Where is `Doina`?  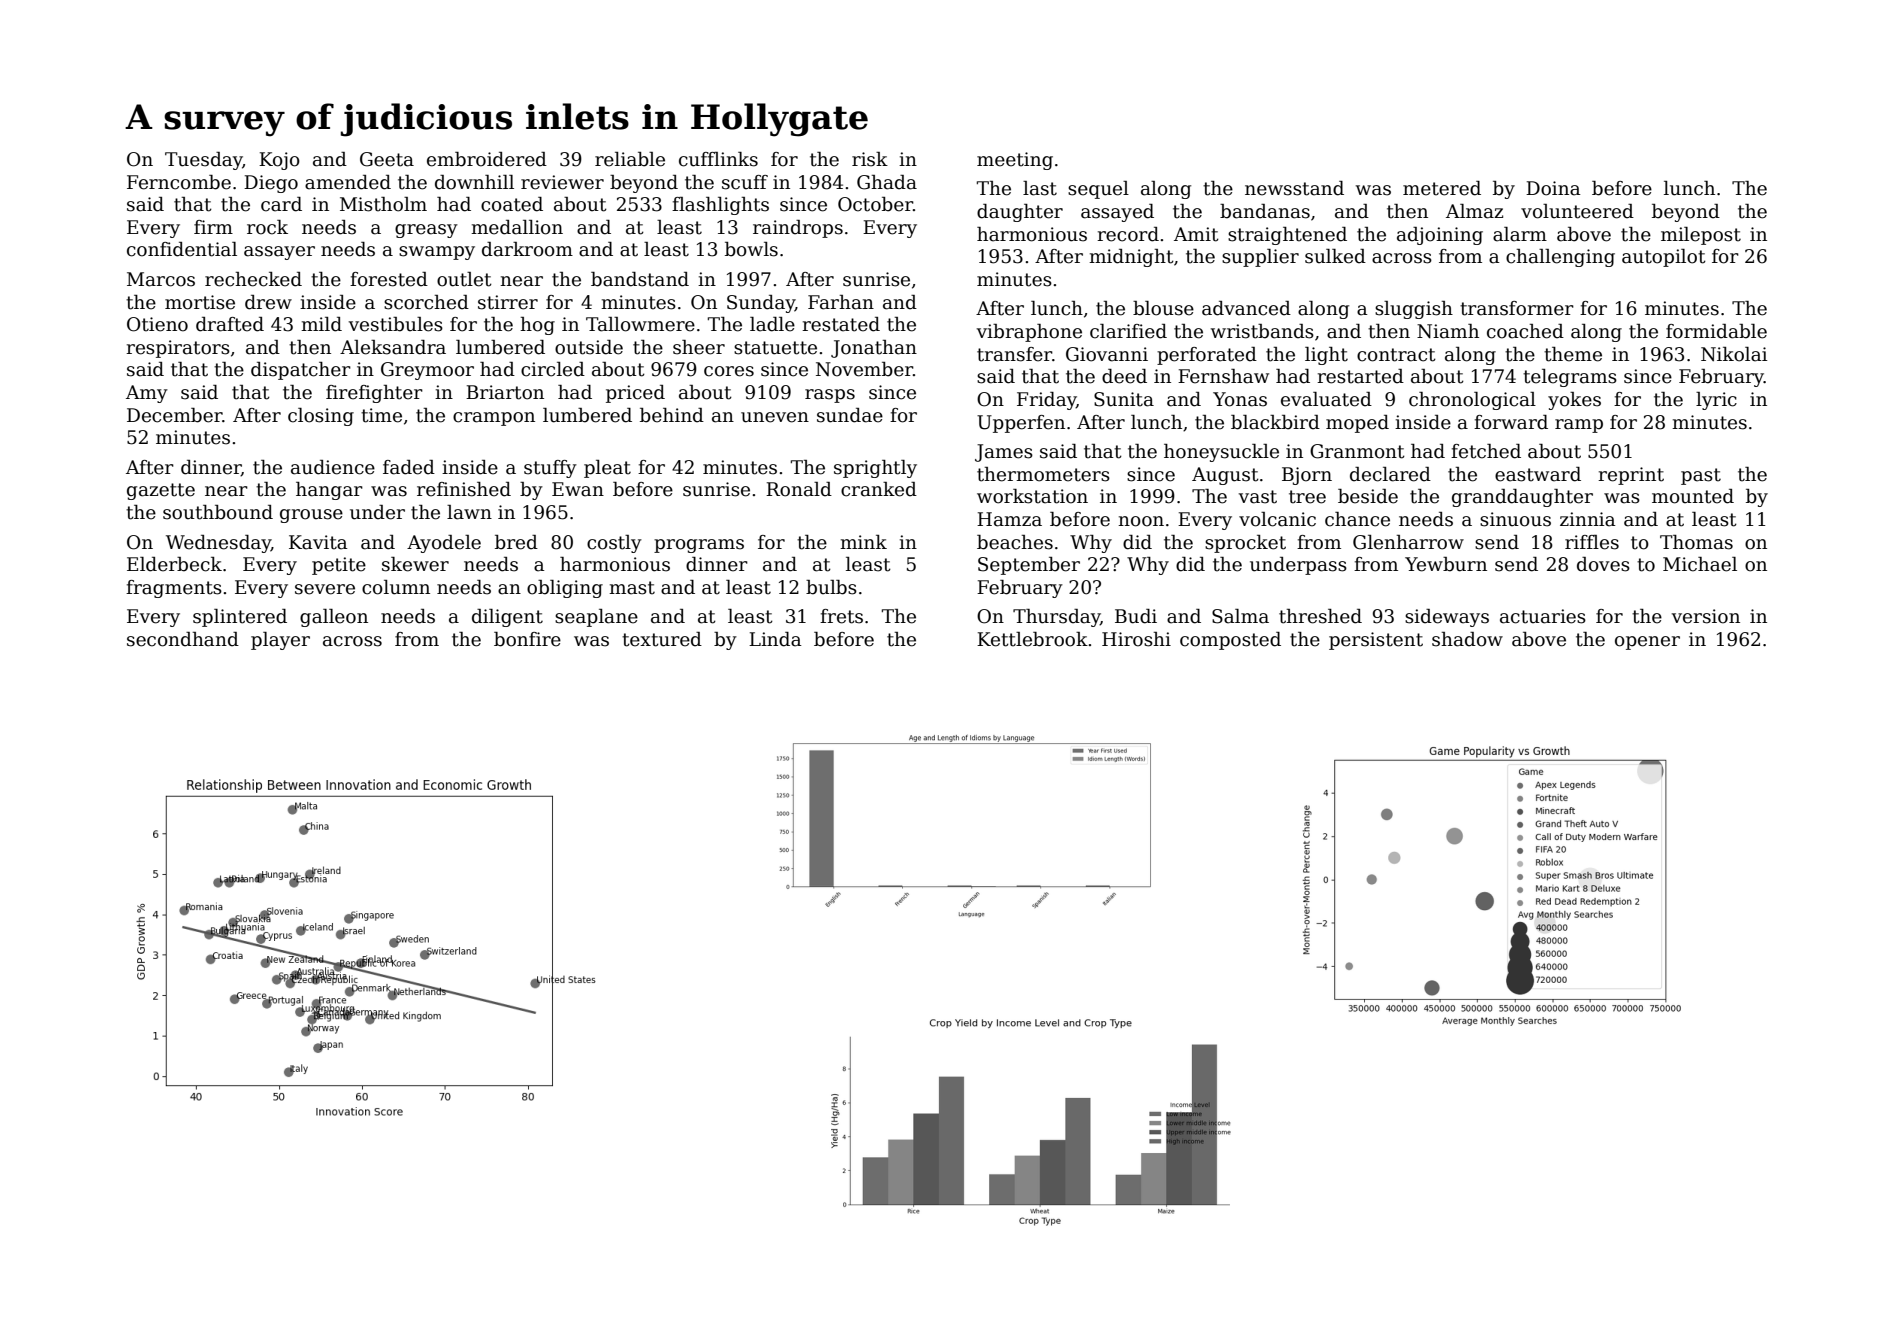 Doina is located at coordinates (1553, 188).
